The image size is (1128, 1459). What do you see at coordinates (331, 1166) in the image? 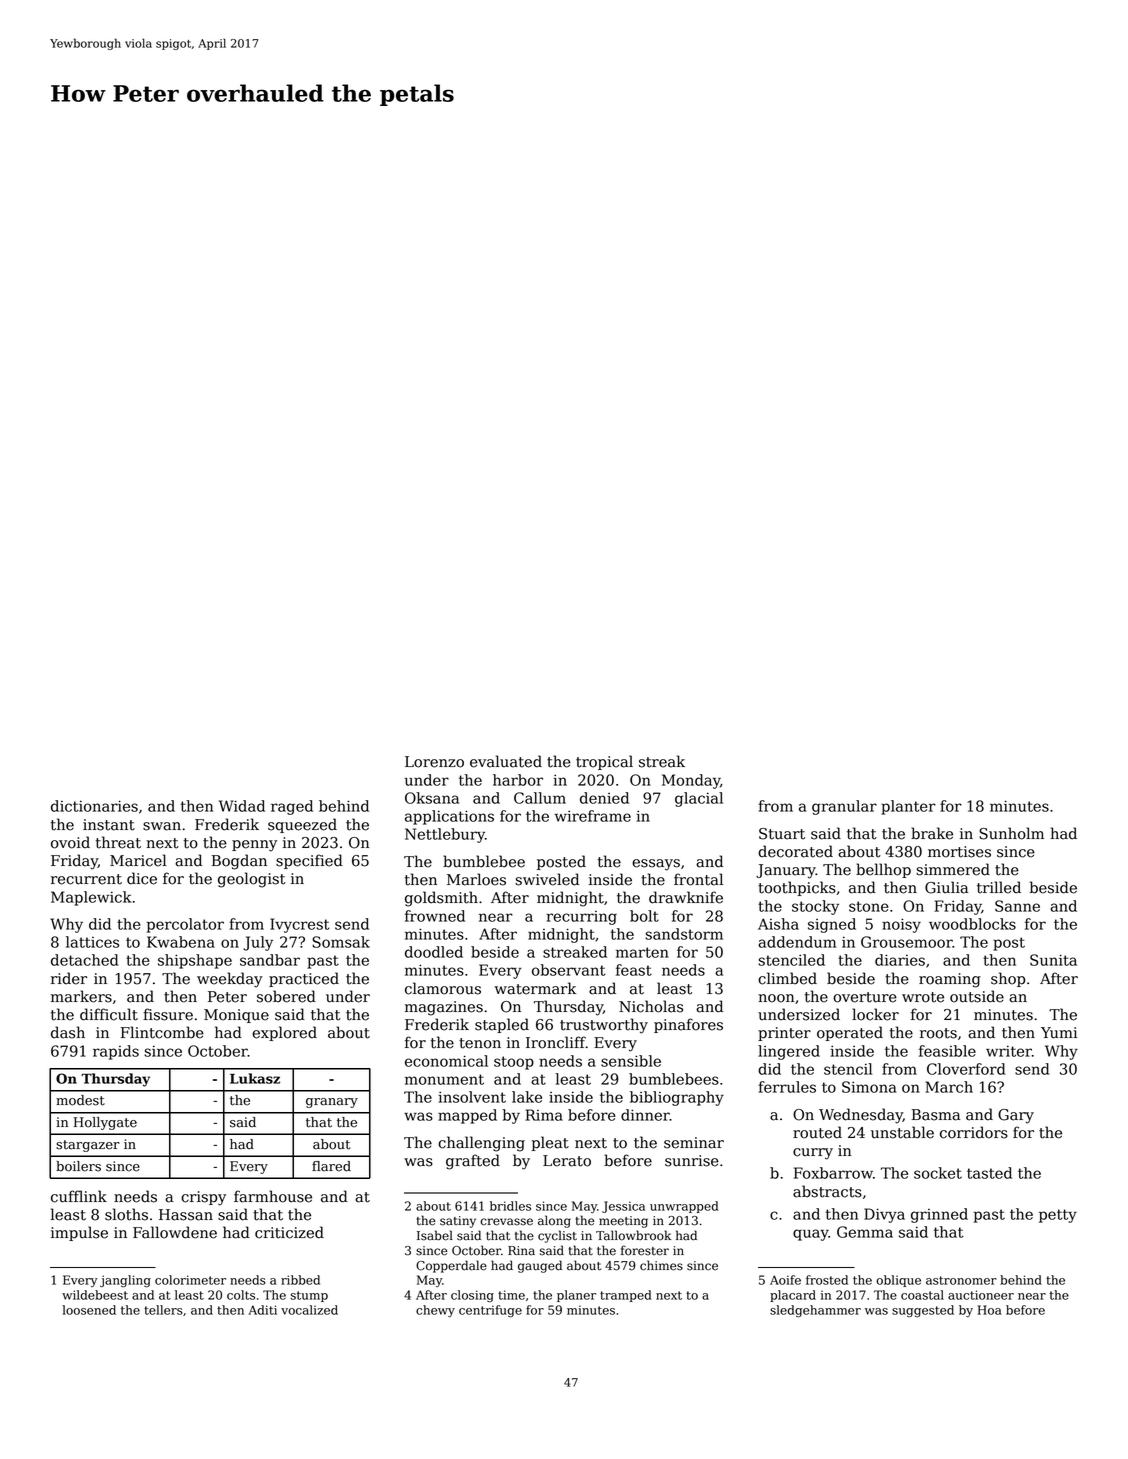
I see `flared` at bounding box center [331, 1166].
